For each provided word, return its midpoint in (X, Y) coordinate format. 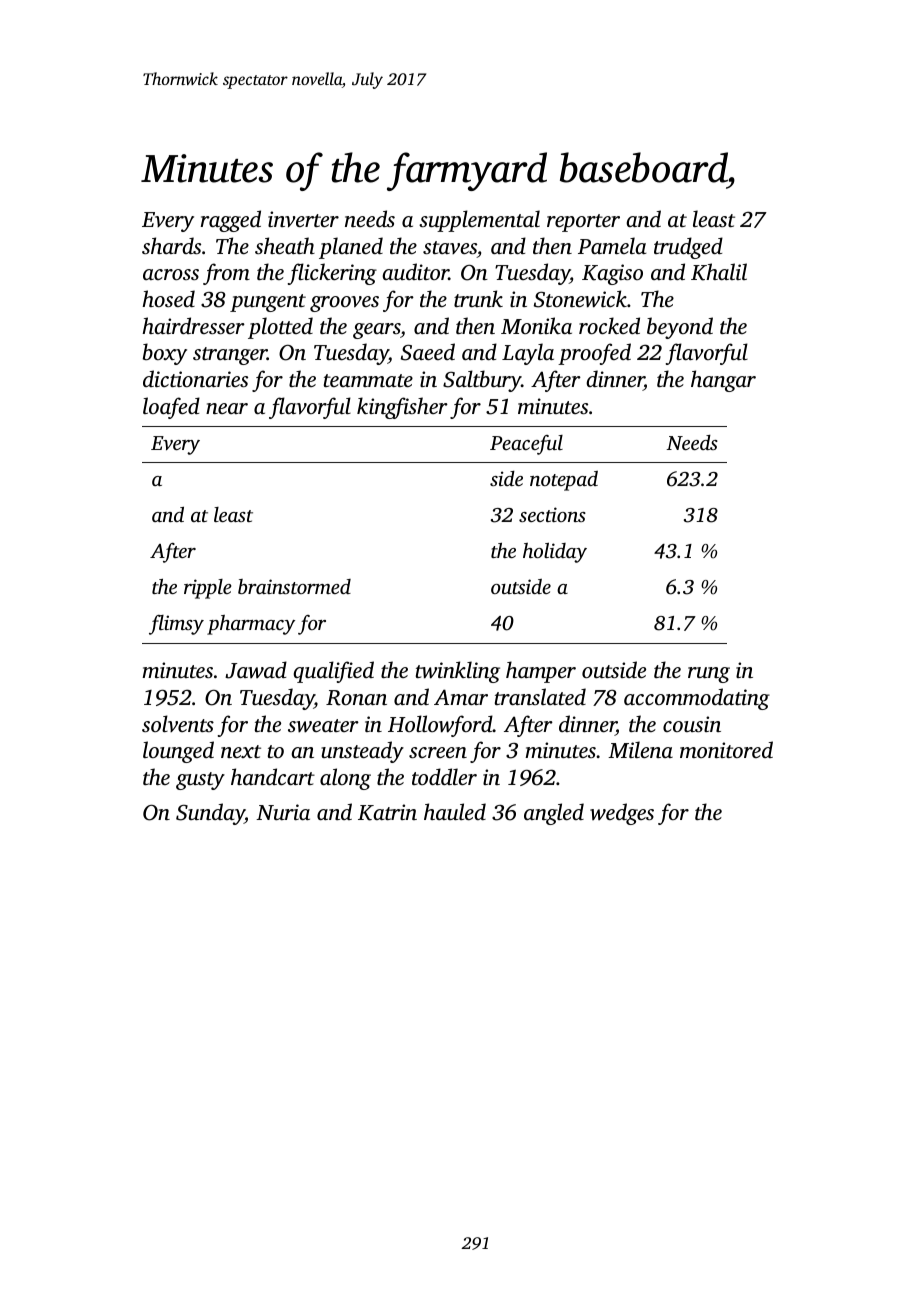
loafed (171, 408)
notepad (564, 481)
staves (450, 247)
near (227, 408)
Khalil (719, 272)
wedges (622, 814)
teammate (368, 380)
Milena (640, 749)
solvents (178, 723)
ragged (231, 221)
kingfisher (402, 408)
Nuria (283, 812)
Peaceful (526, 445)
